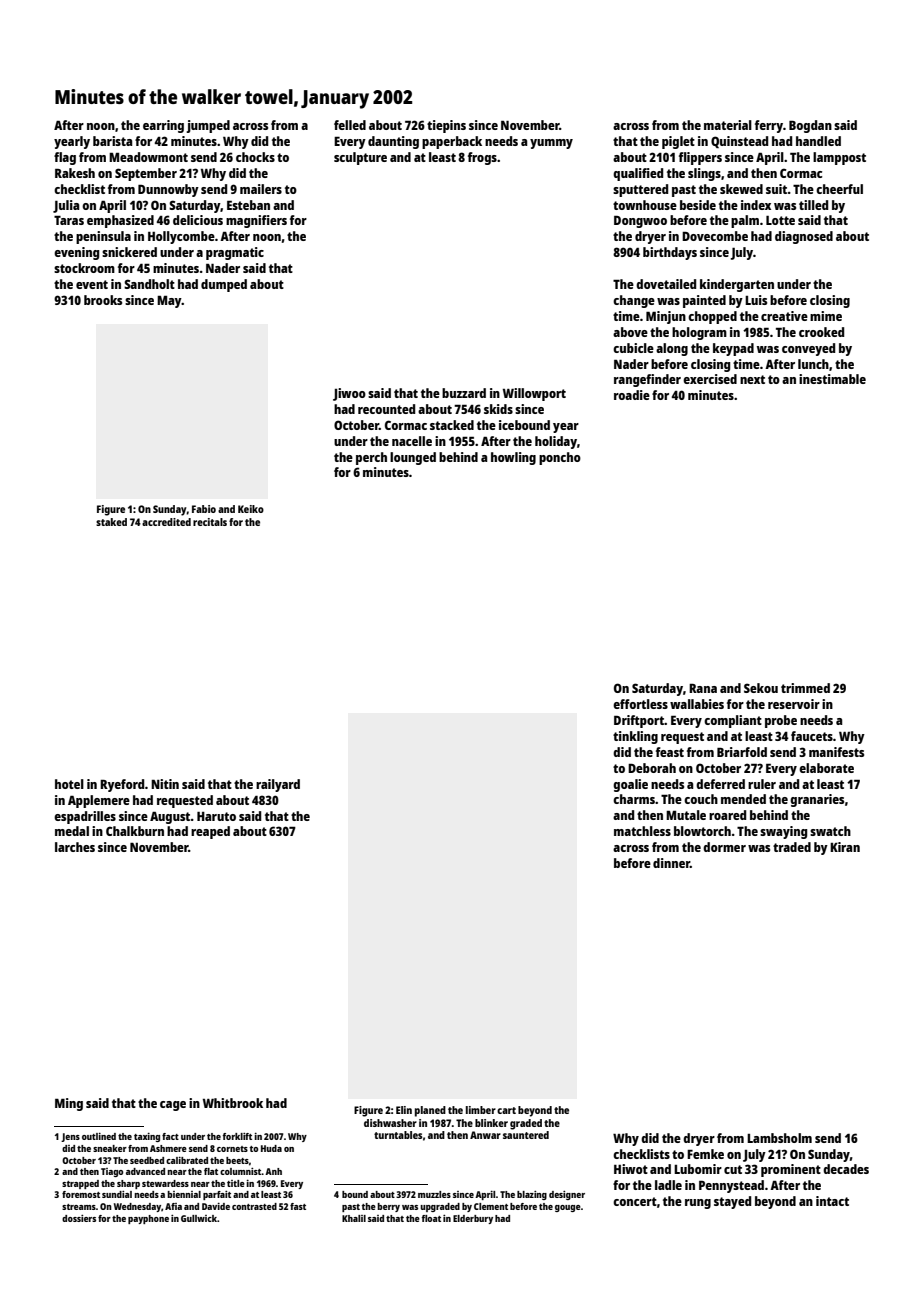 Image resolution: width=924 pixels, height=1308 pixels. What do you see at coordinates (634, 301) in the screenshot?
I see `change` at bounding box center [634, 301].
